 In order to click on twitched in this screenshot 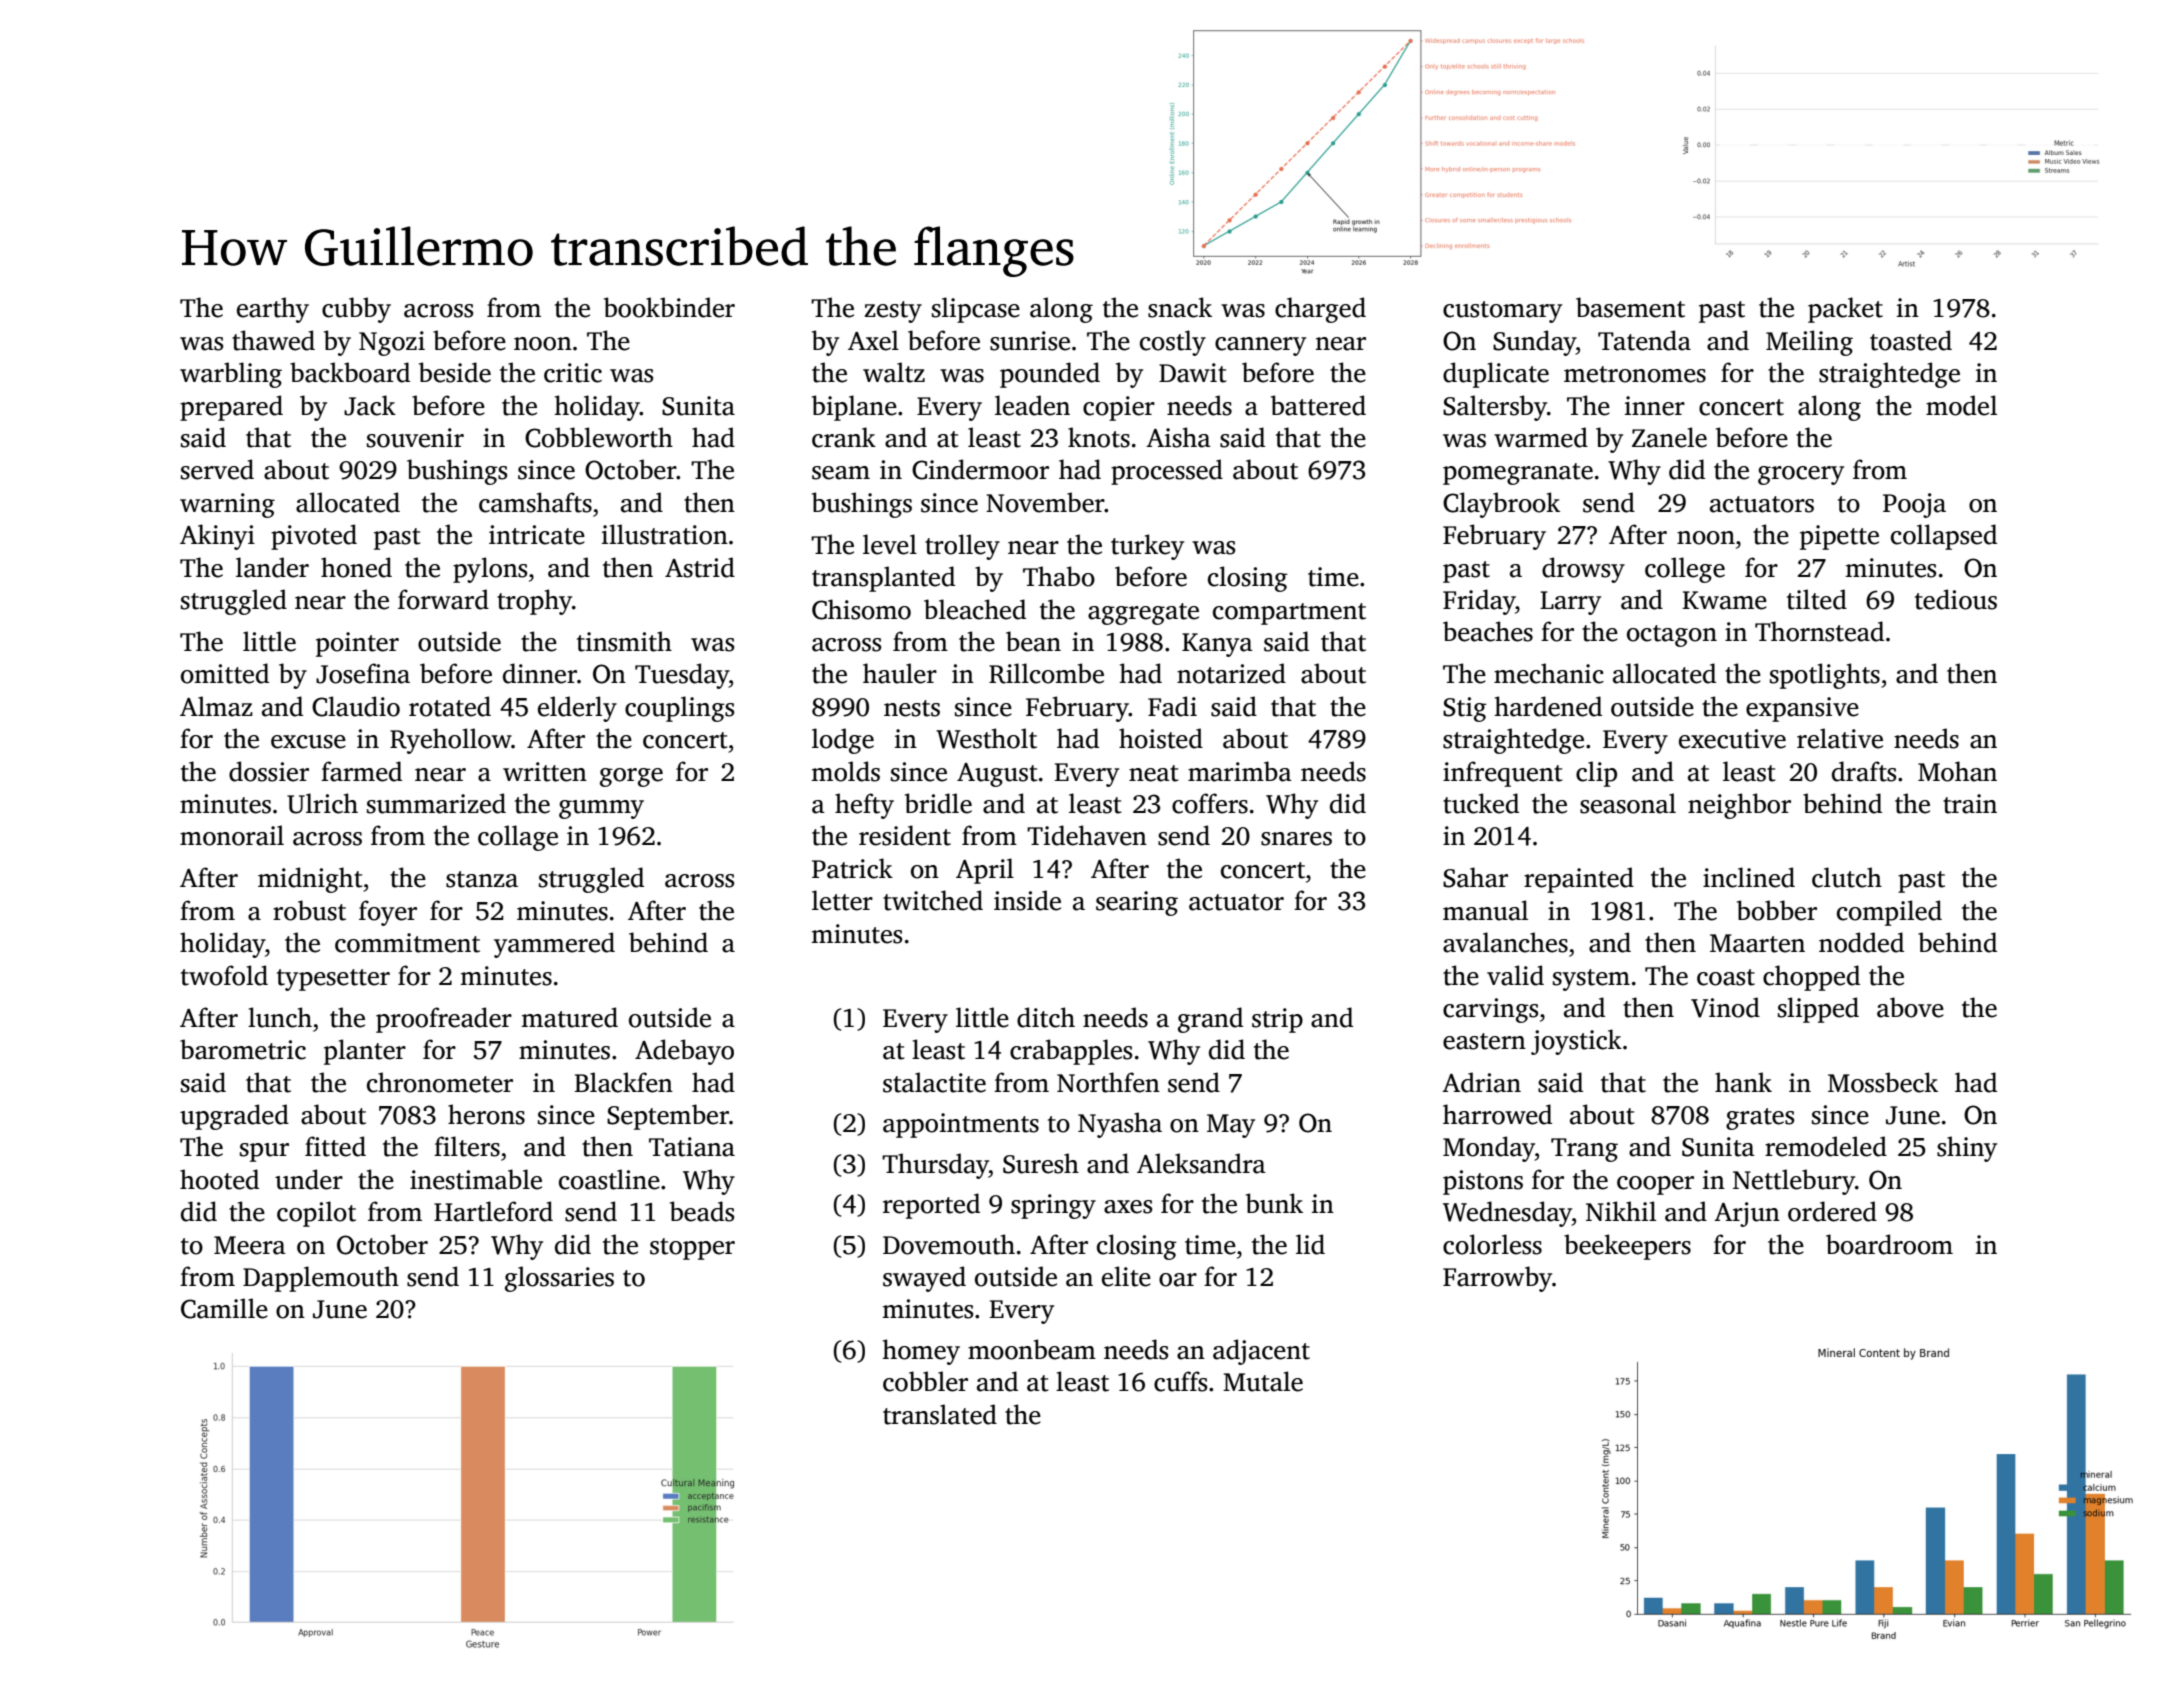, I will do `click(933, 900)`.
